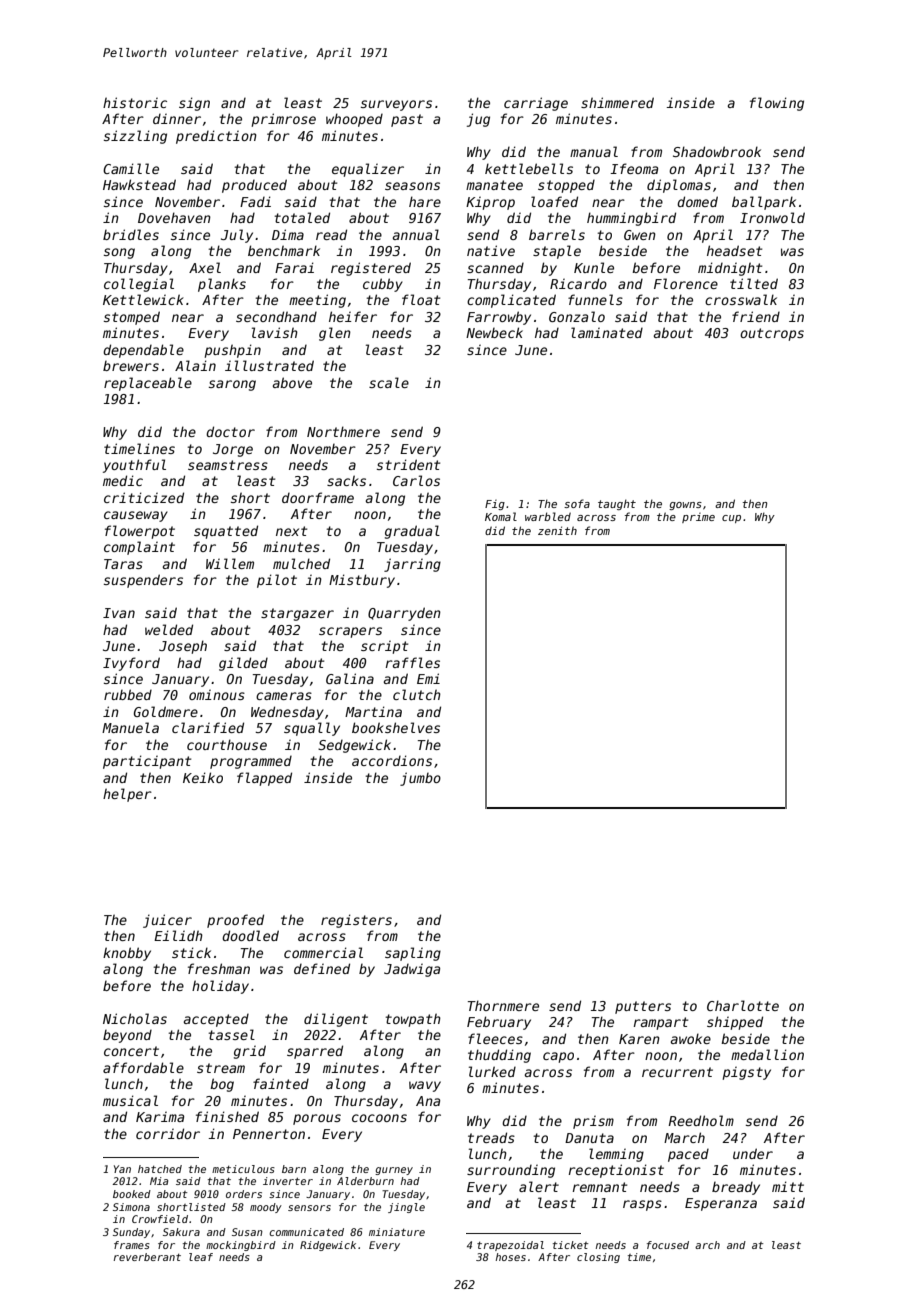 The width and height of the screenshot is (908, 1316). What do you see at coordinates (764, 203) in the screenshot?
I see `ballpark` at bounding box center [764, 203].
